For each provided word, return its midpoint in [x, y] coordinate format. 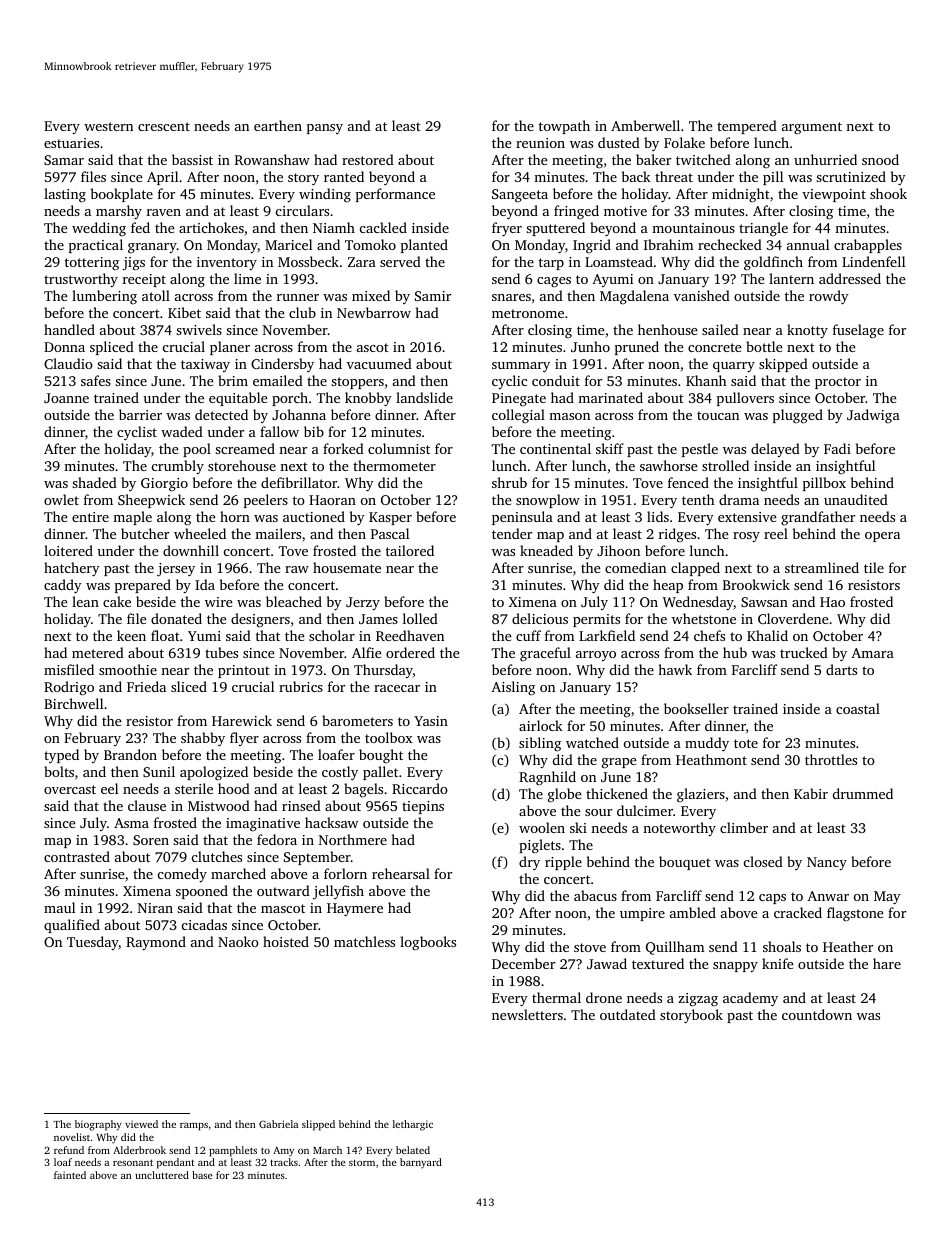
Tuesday [93, 943]
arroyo [596, 656]
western [108, 126]
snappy [735, 967]
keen [131, 635]
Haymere [355, 909]
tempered [747, 127]
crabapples [868, 246]
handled [69, 329]
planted [424, 246]
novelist [72, 1137]
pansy [325, 129]
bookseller [696, 708]
